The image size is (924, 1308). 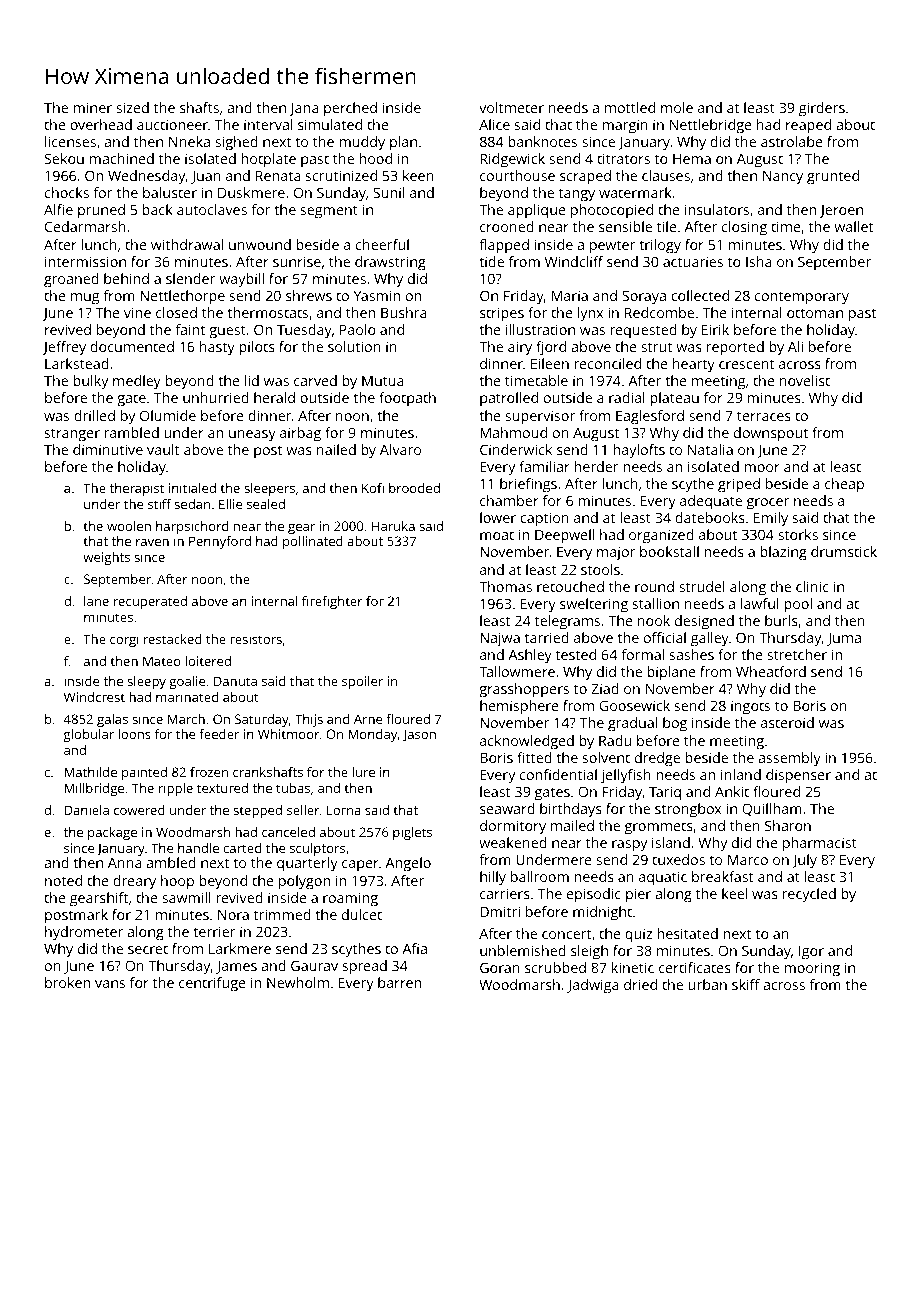 I want to click on grunted, so click(x=833, y=177).
